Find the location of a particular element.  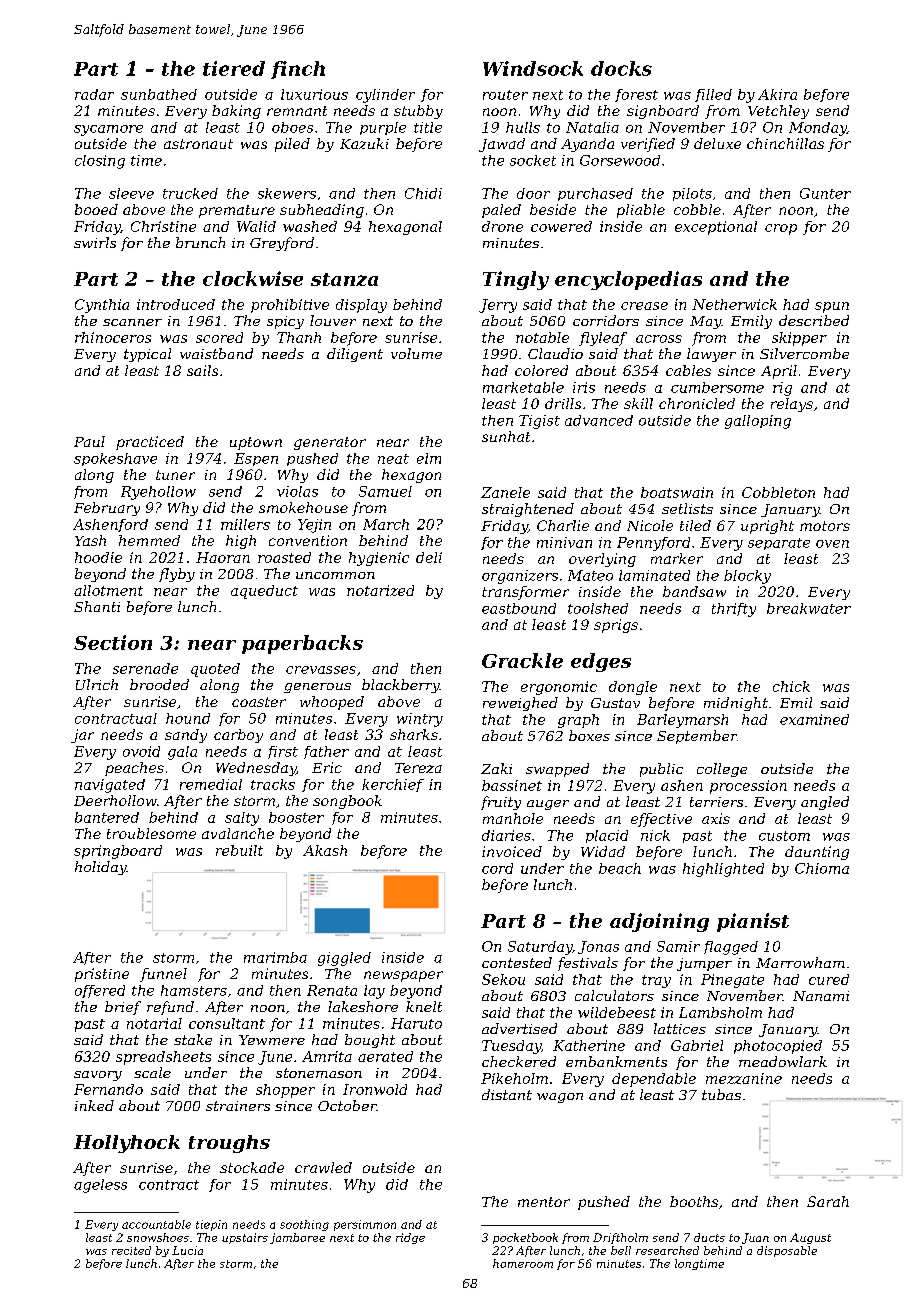

Tingly is located at coordinates (516, 280).
